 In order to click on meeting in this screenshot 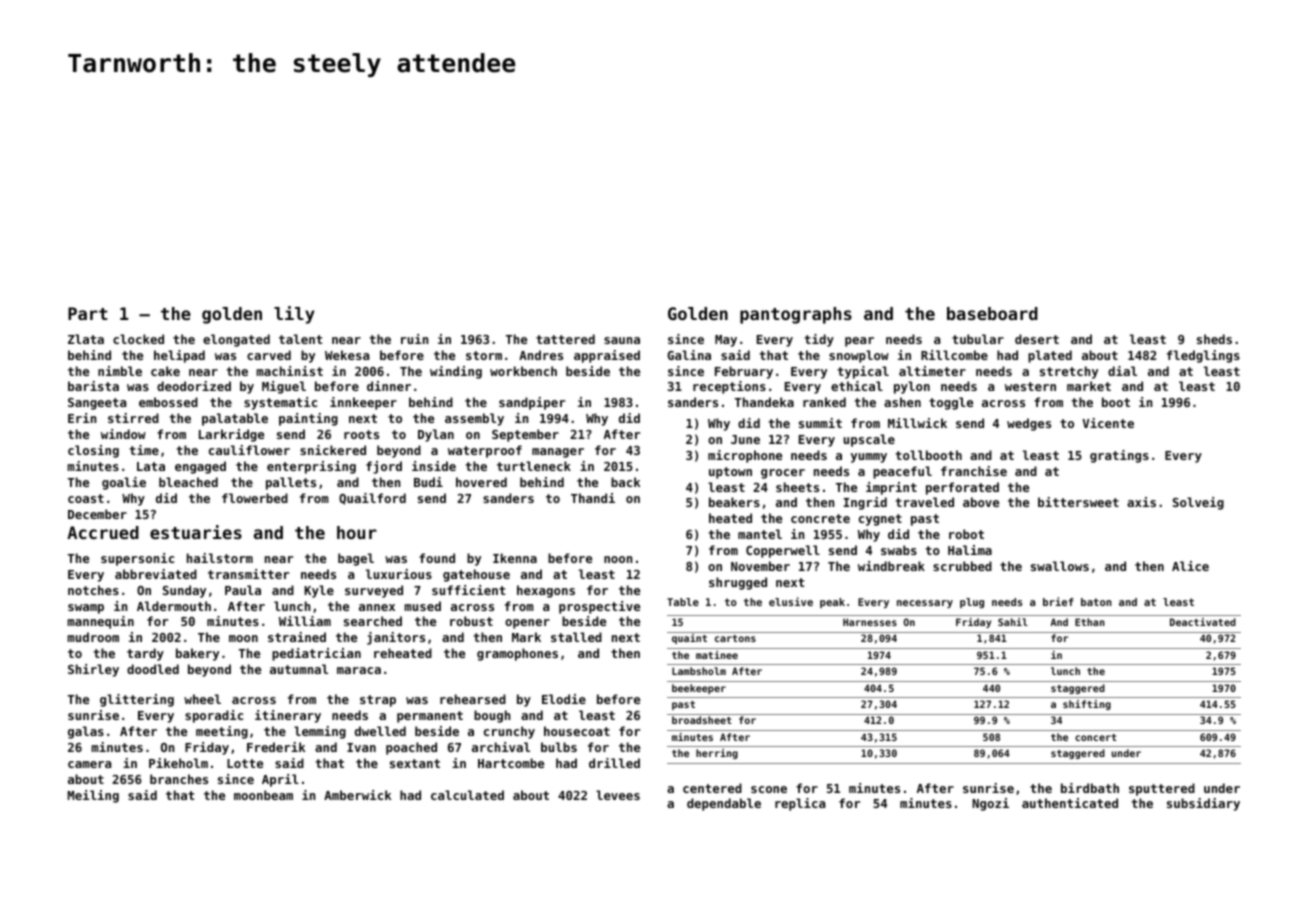, I will do `click(222, 732)`.
